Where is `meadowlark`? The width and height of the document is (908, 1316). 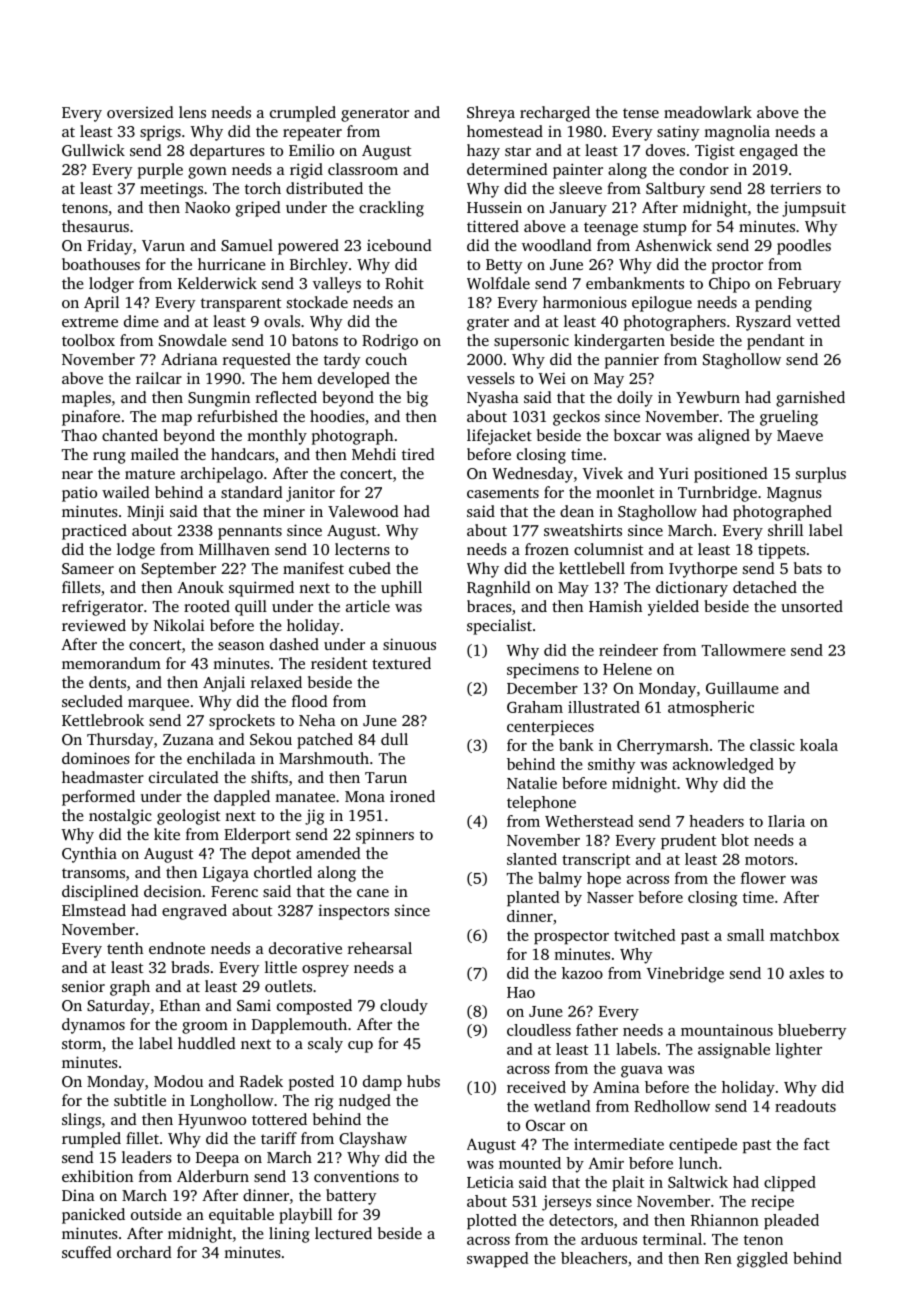
meadowlark is located at coordinates (708, 112).
